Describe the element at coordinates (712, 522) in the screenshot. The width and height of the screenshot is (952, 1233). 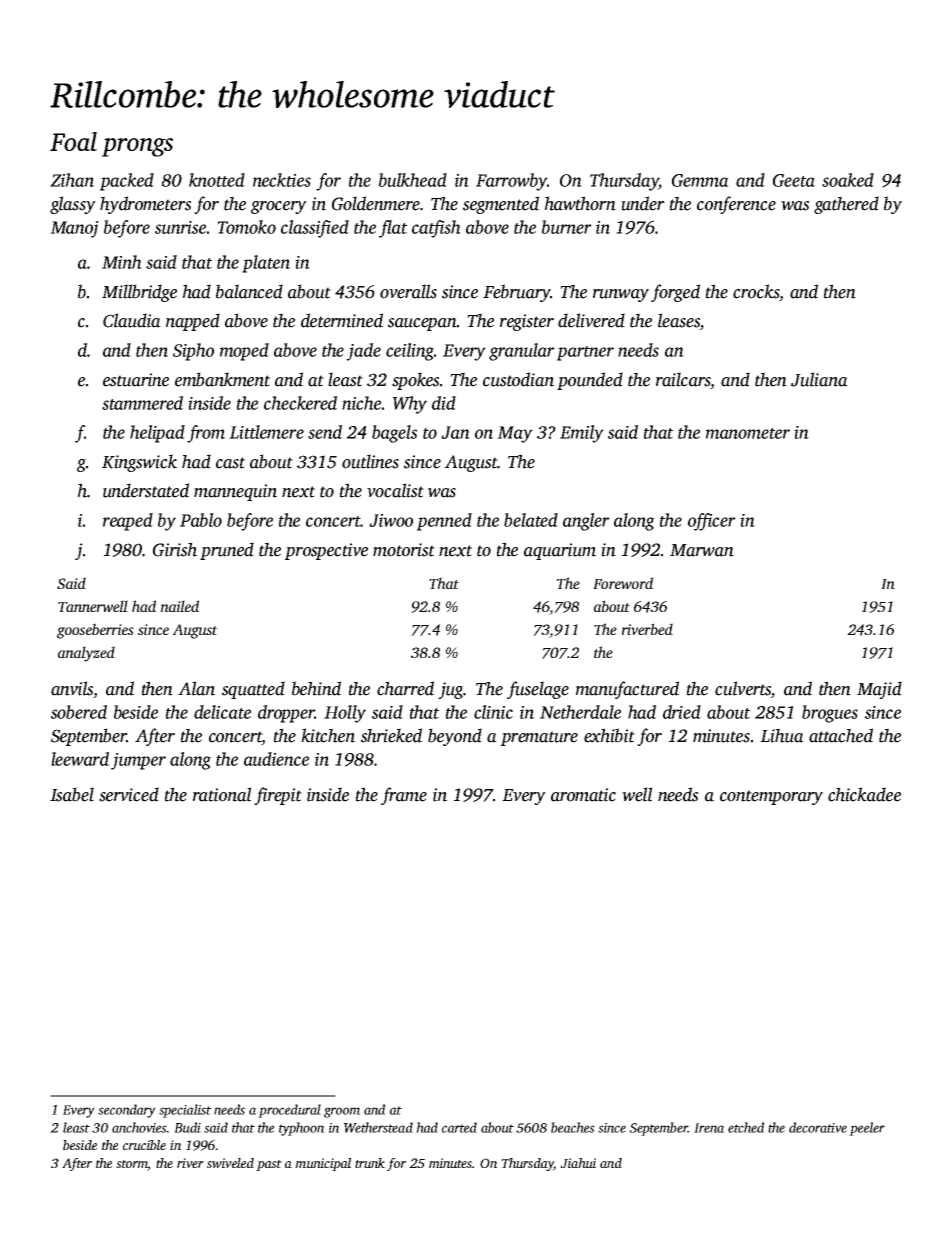
I see `officer` at that location.
